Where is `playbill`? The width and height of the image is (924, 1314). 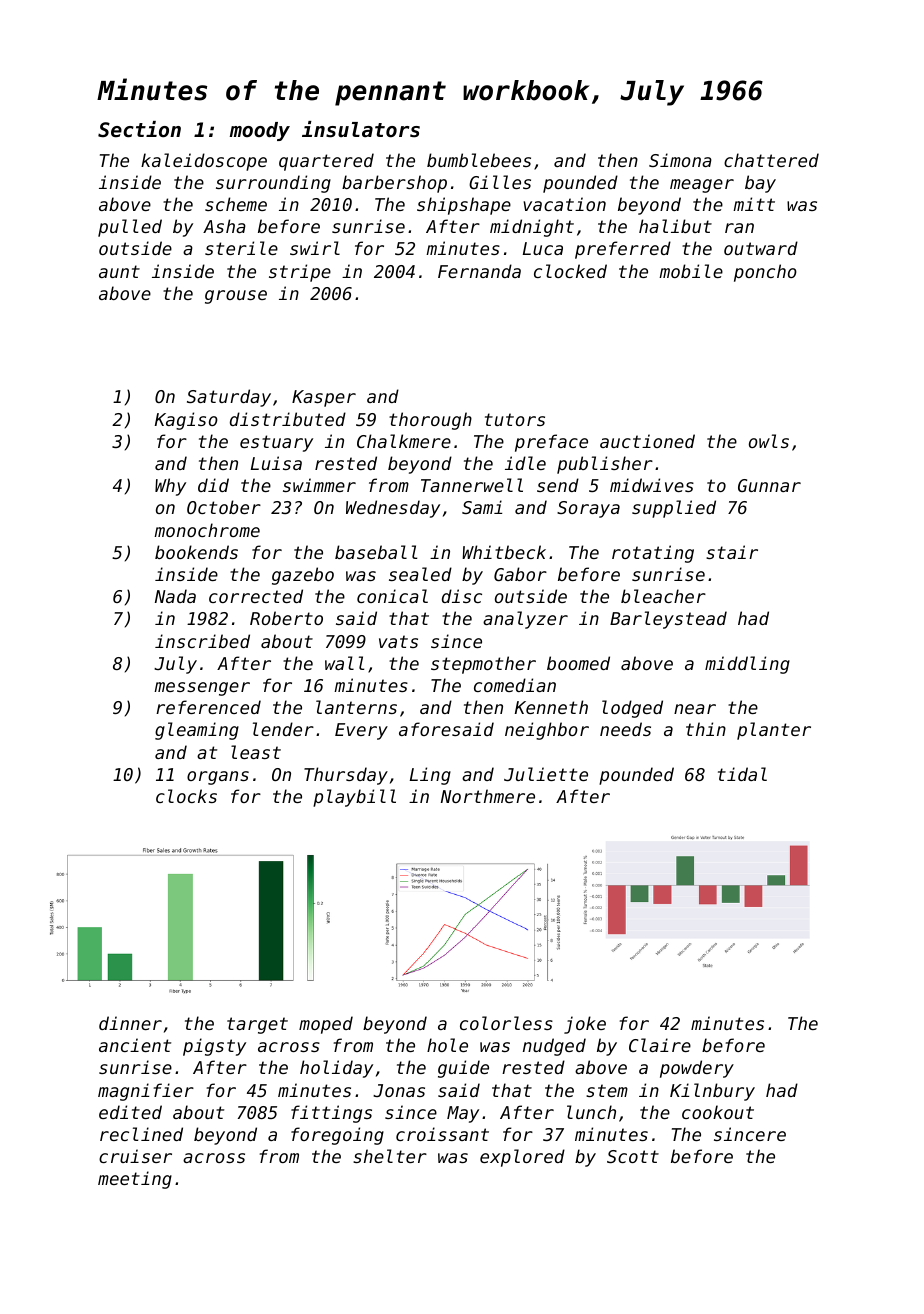
playbill is located at coordinates (354, 798).
